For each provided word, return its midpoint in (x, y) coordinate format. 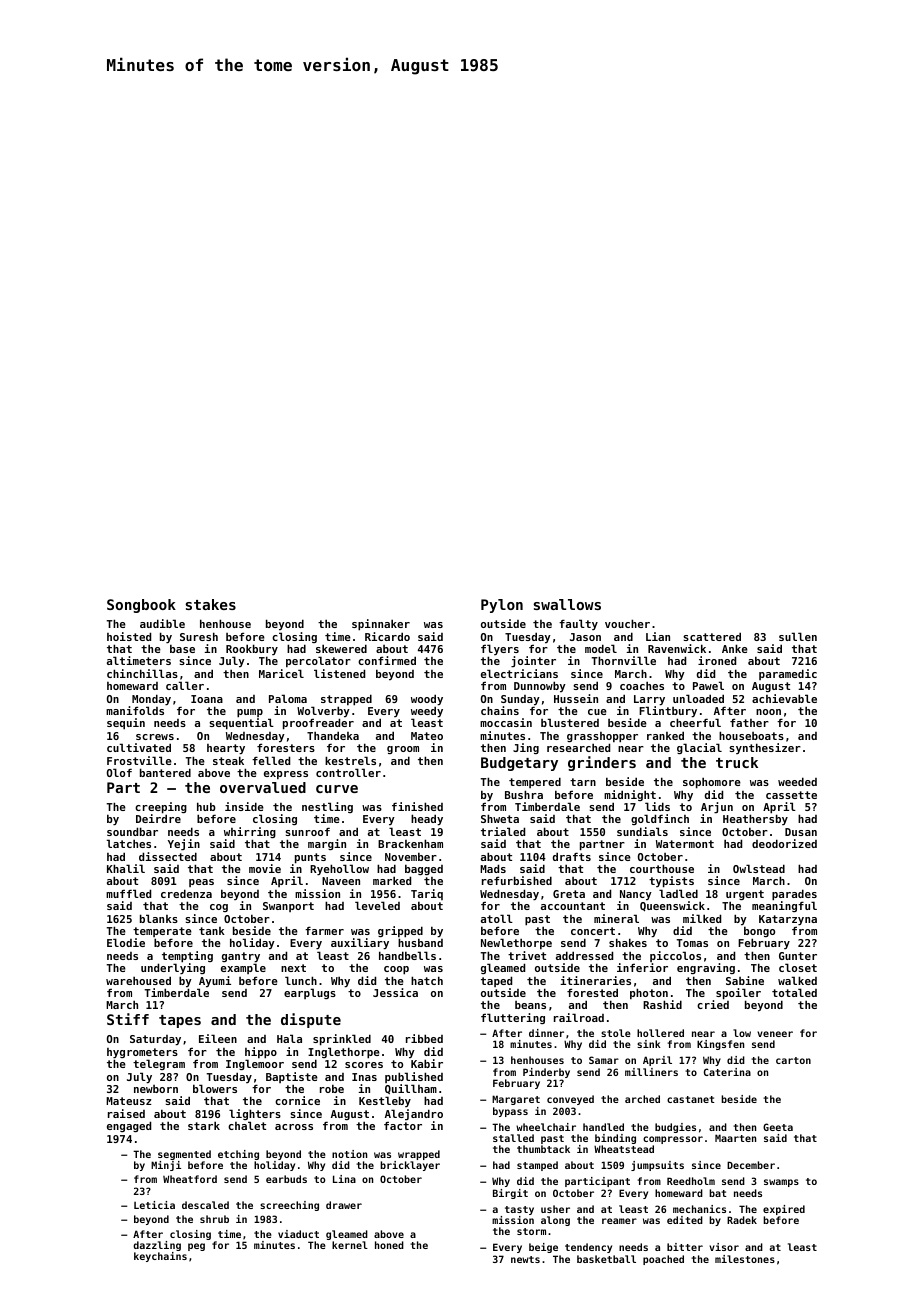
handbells (407, 955)
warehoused (138, 980)
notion (349, 1154)
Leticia (154, 1205)
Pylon (502, 606)
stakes (210, 604)
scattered (712, 636)
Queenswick (672, 906)
